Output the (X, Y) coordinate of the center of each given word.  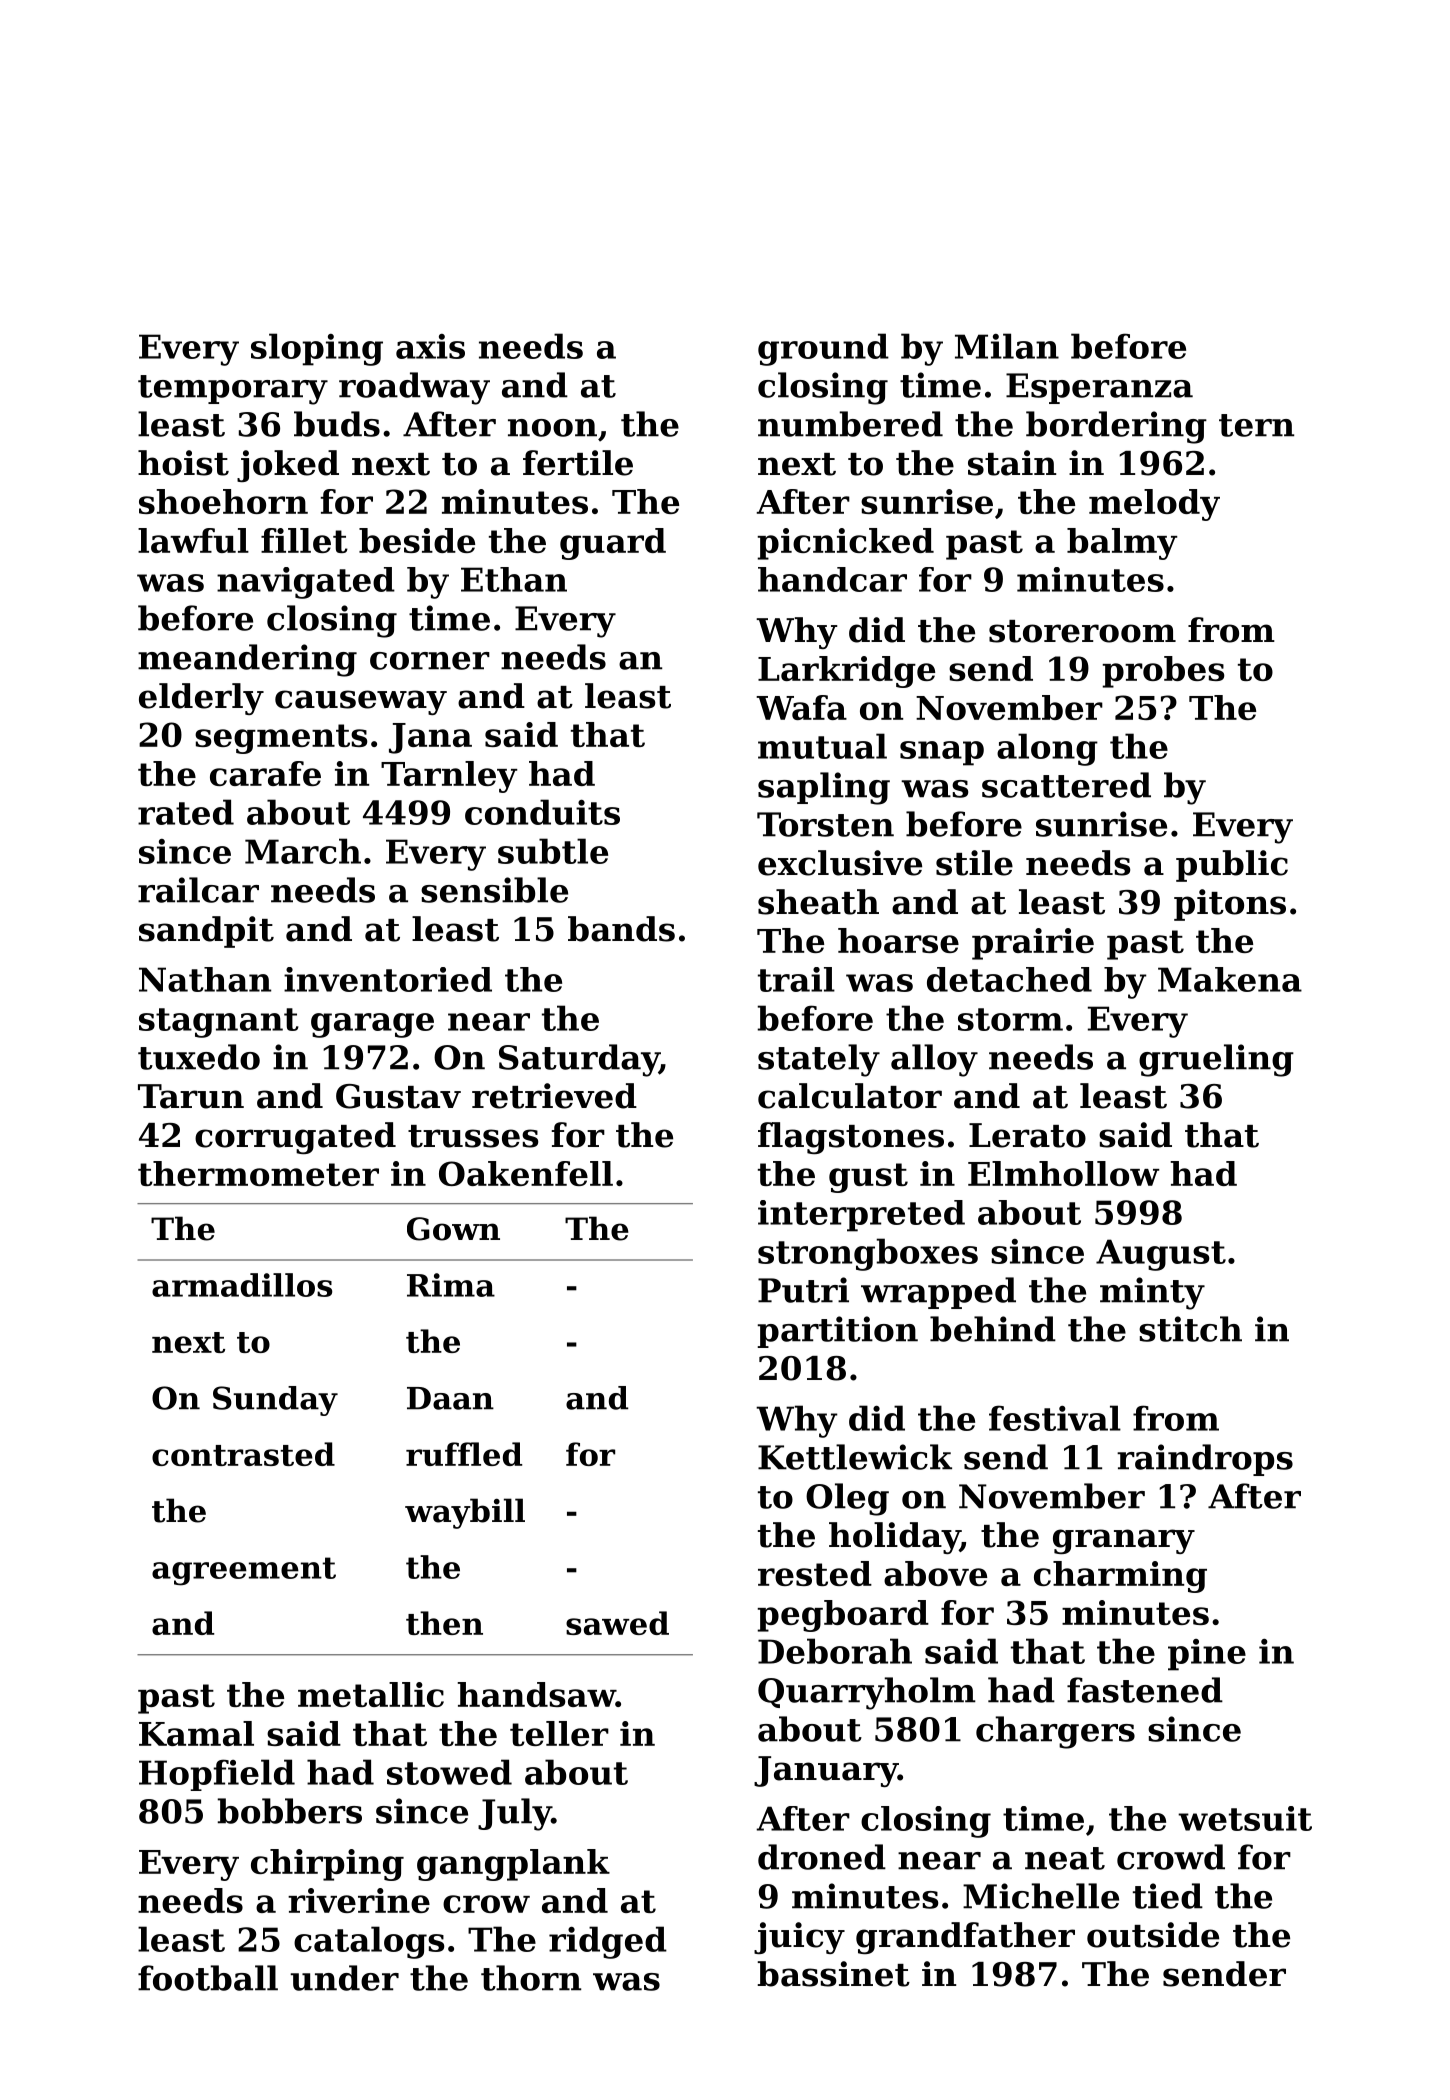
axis (430, 346)
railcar (198, 890)
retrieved (554, 1096)
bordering (1116, 427)
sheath (818, 902)
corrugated (295, 1138)
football (208, 1978)
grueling (1216, 1060)
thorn (531, 1978)
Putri (803, 1290)
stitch (1190, 1329)
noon (552, 428)
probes (1163, 672)
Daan (450, 1398)
